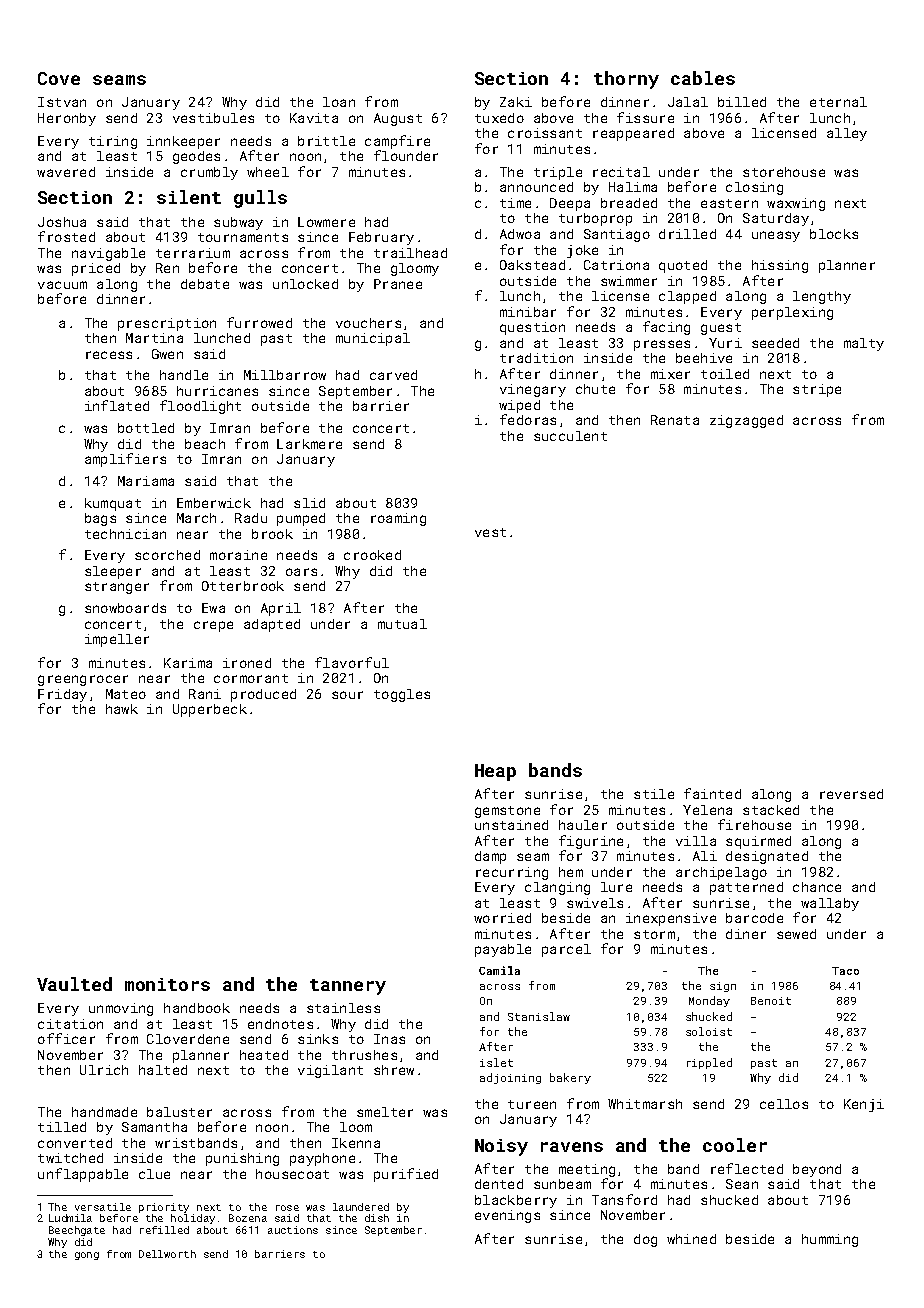  What do you see at coordinates (570, 436) in the screenshot?
I see `succulent` at bounding box center [570, 436].
